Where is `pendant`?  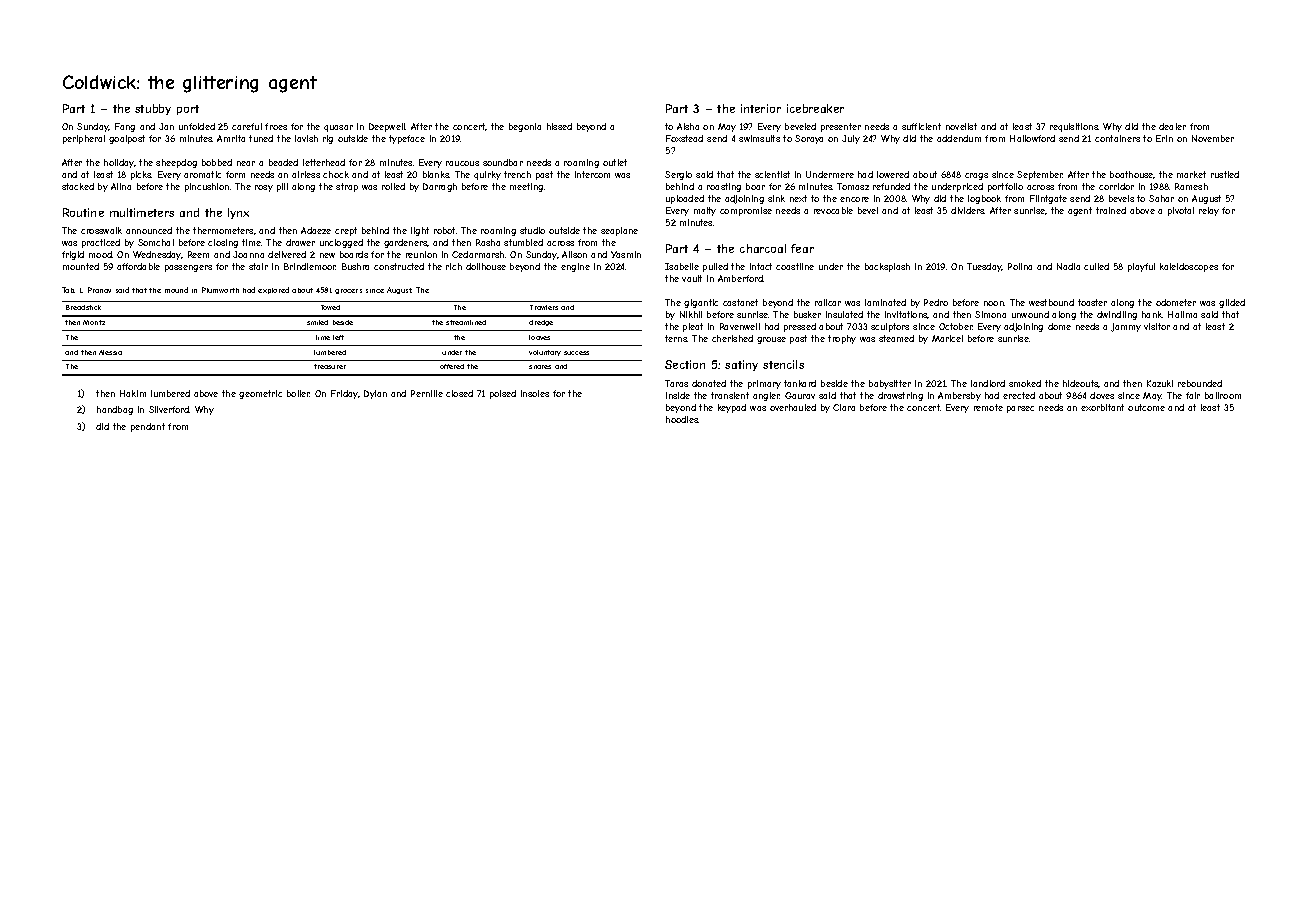
pendant is located at coordinates (148, 427).
